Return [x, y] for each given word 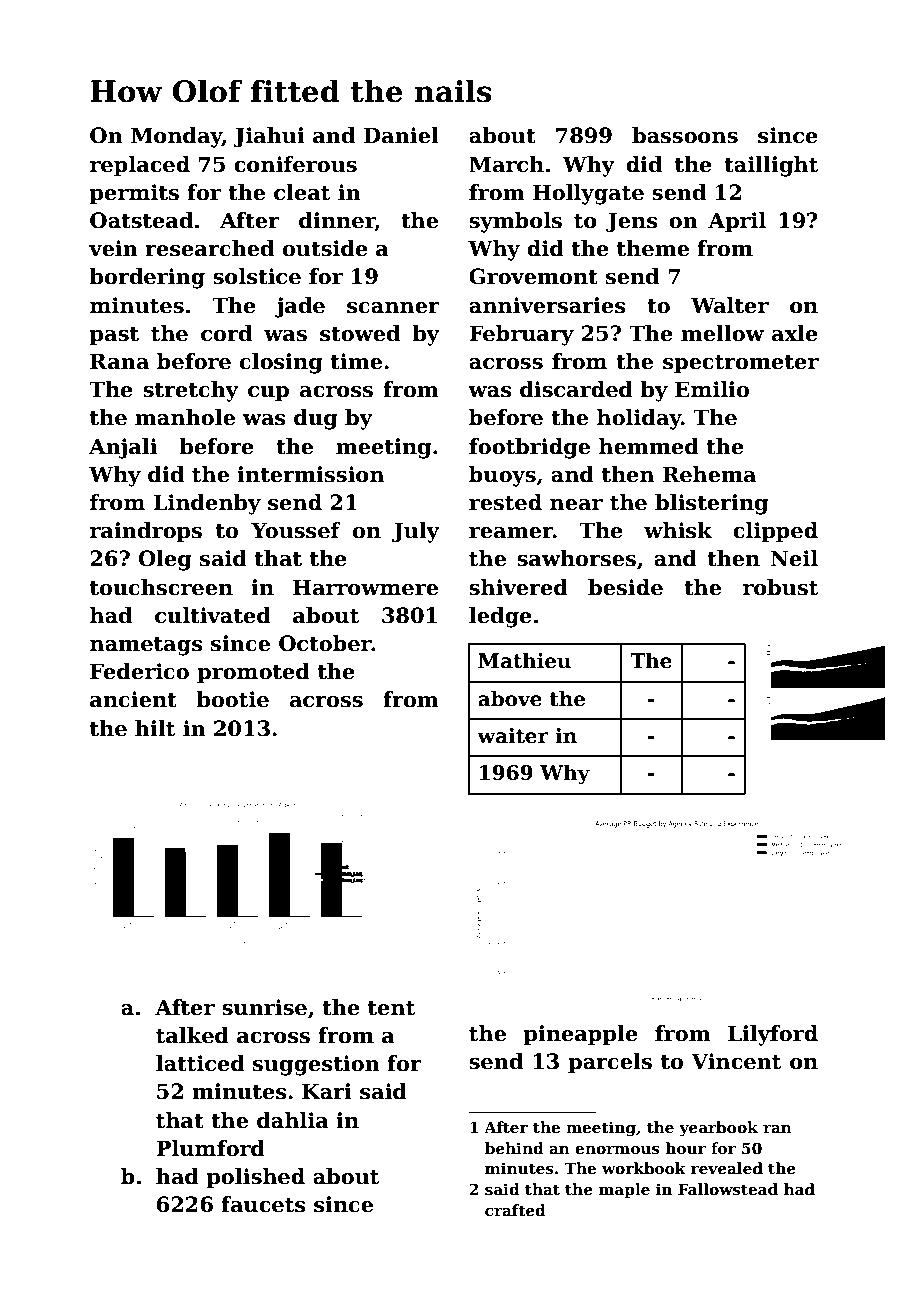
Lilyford [773, 1035]
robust [780, 587]
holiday [639, 419]
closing [281, 363]
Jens [632, 222]
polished [255, 1178]
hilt [155, 728]
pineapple [580, 1035]
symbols [515, 222]
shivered [518, 587]
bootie [232, 699]
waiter [513, 736]
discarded [576, 389]
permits [134, 194]
